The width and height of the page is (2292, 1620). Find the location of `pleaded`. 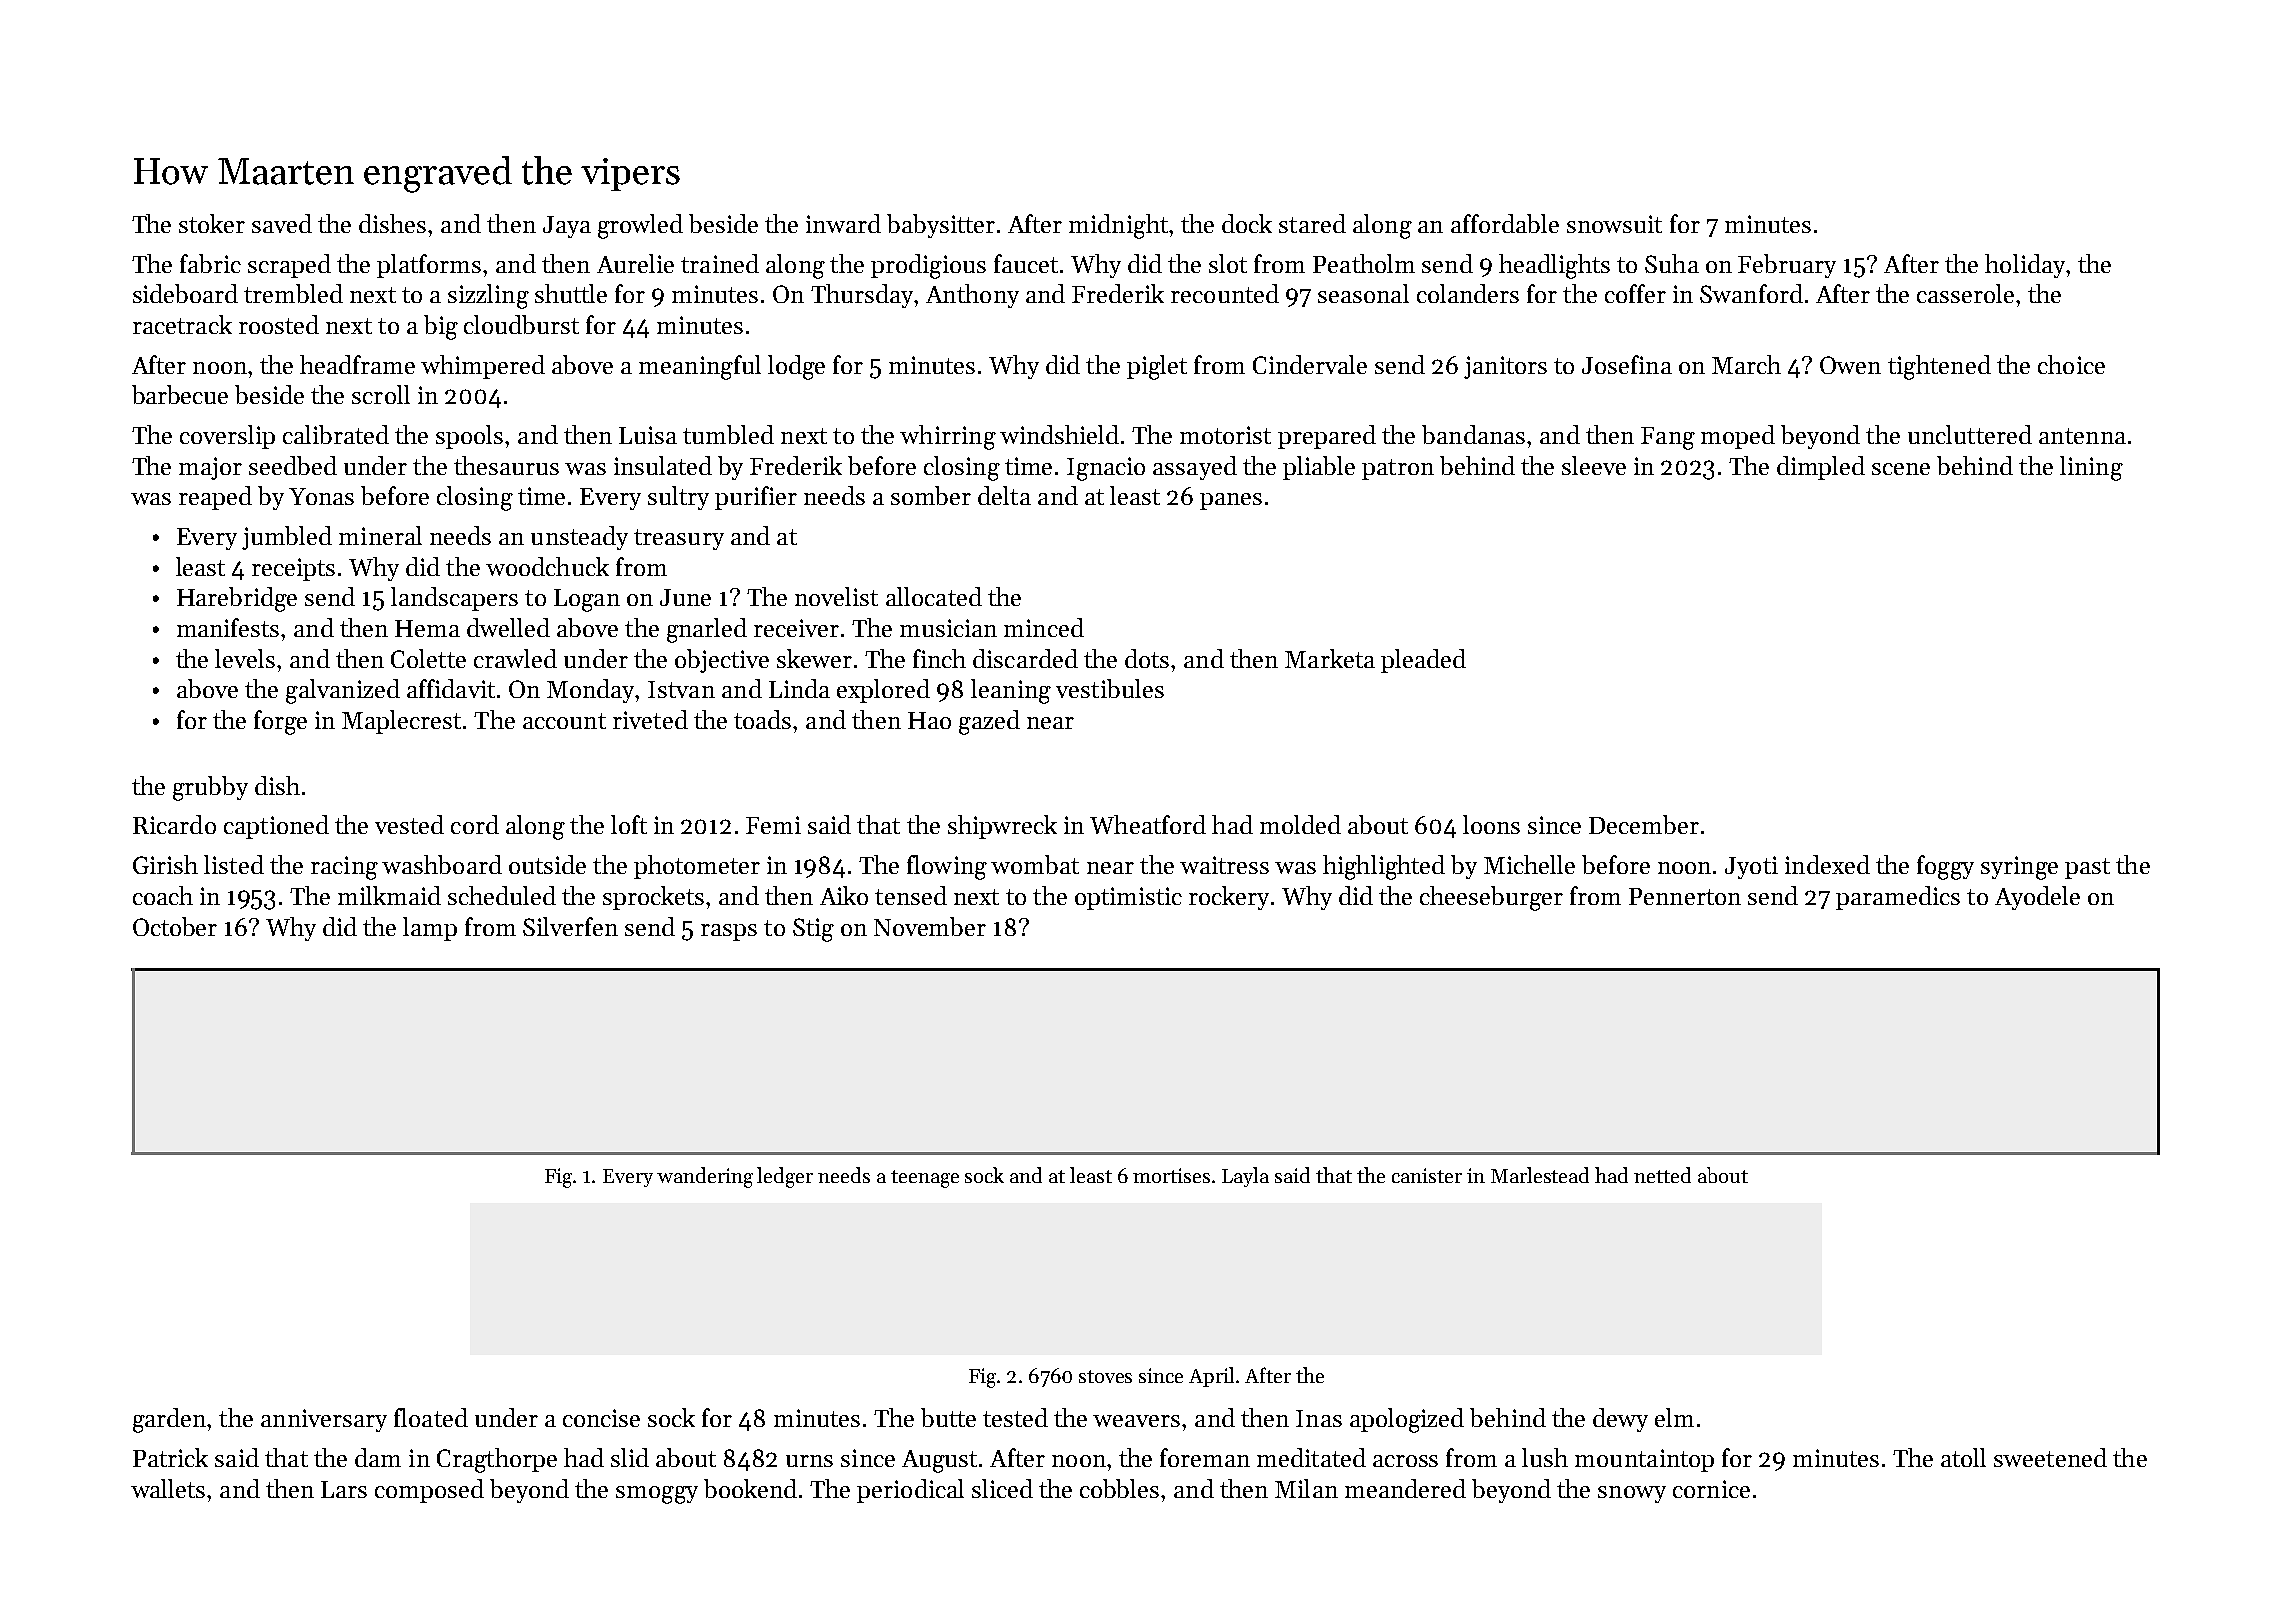

pleaded is located at coordinates (1423, 661).
